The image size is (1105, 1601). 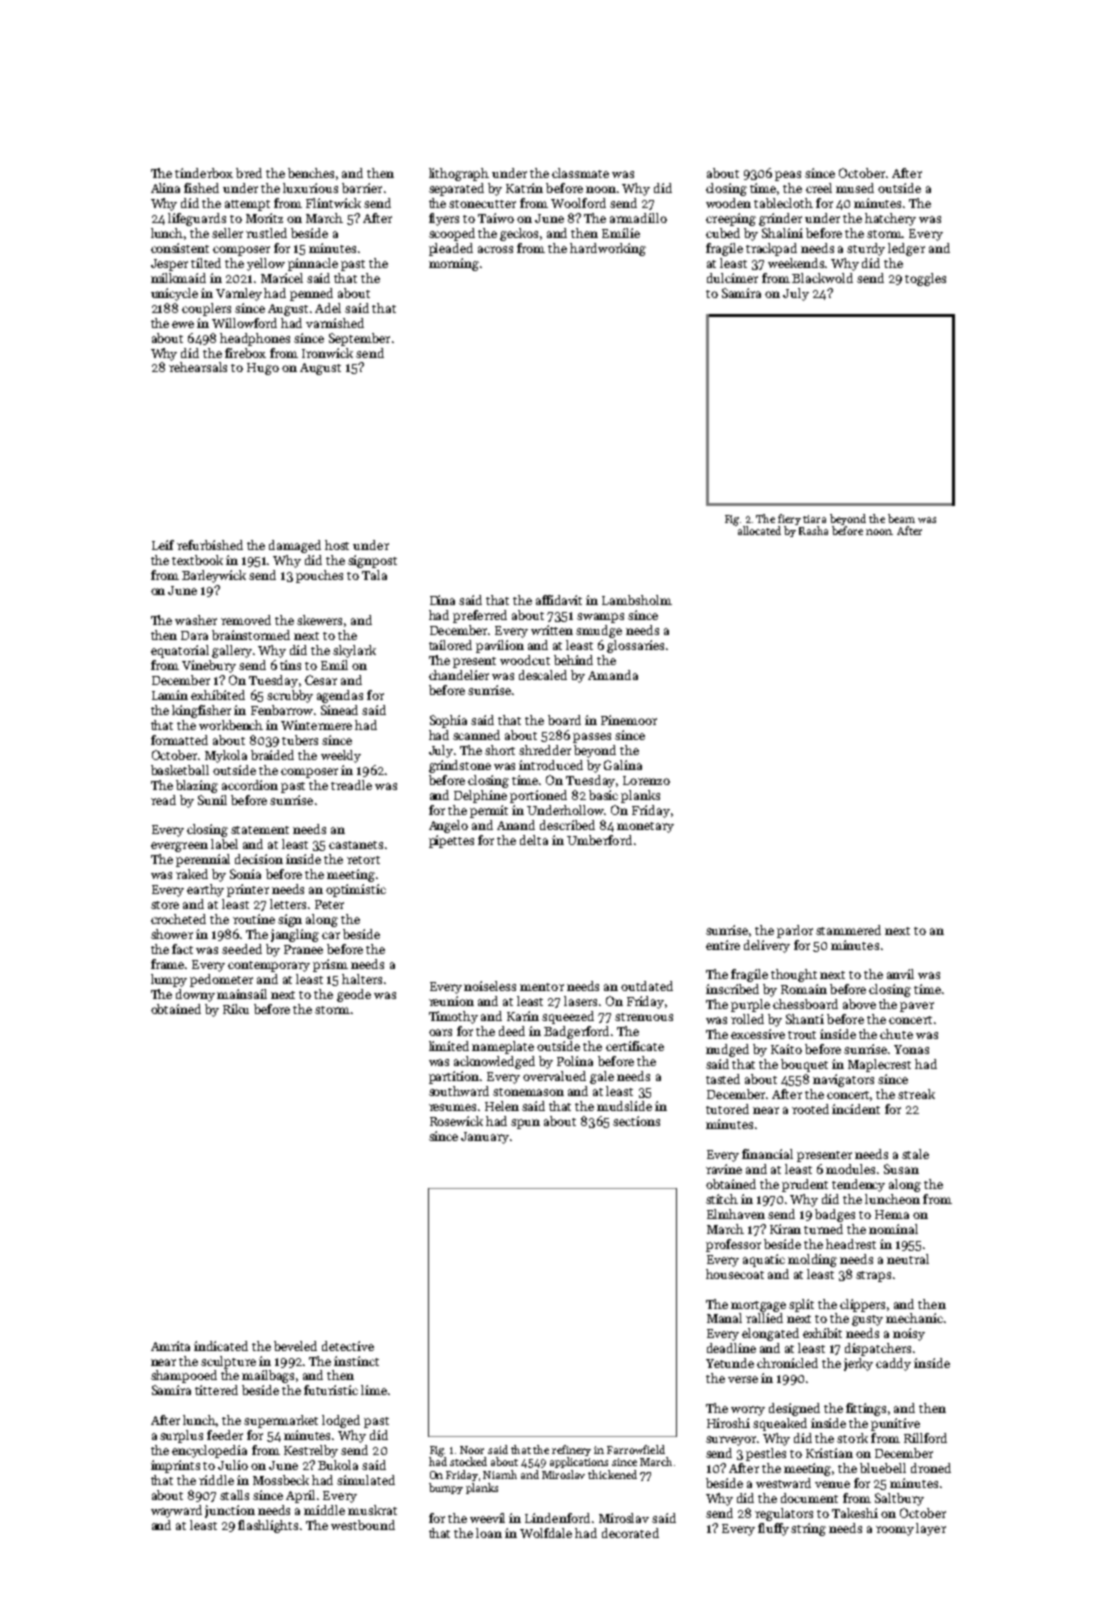 What do you see at coordinates (855, 188) in the screenshot?
I see `mused` at bounding box center [855, 188].
